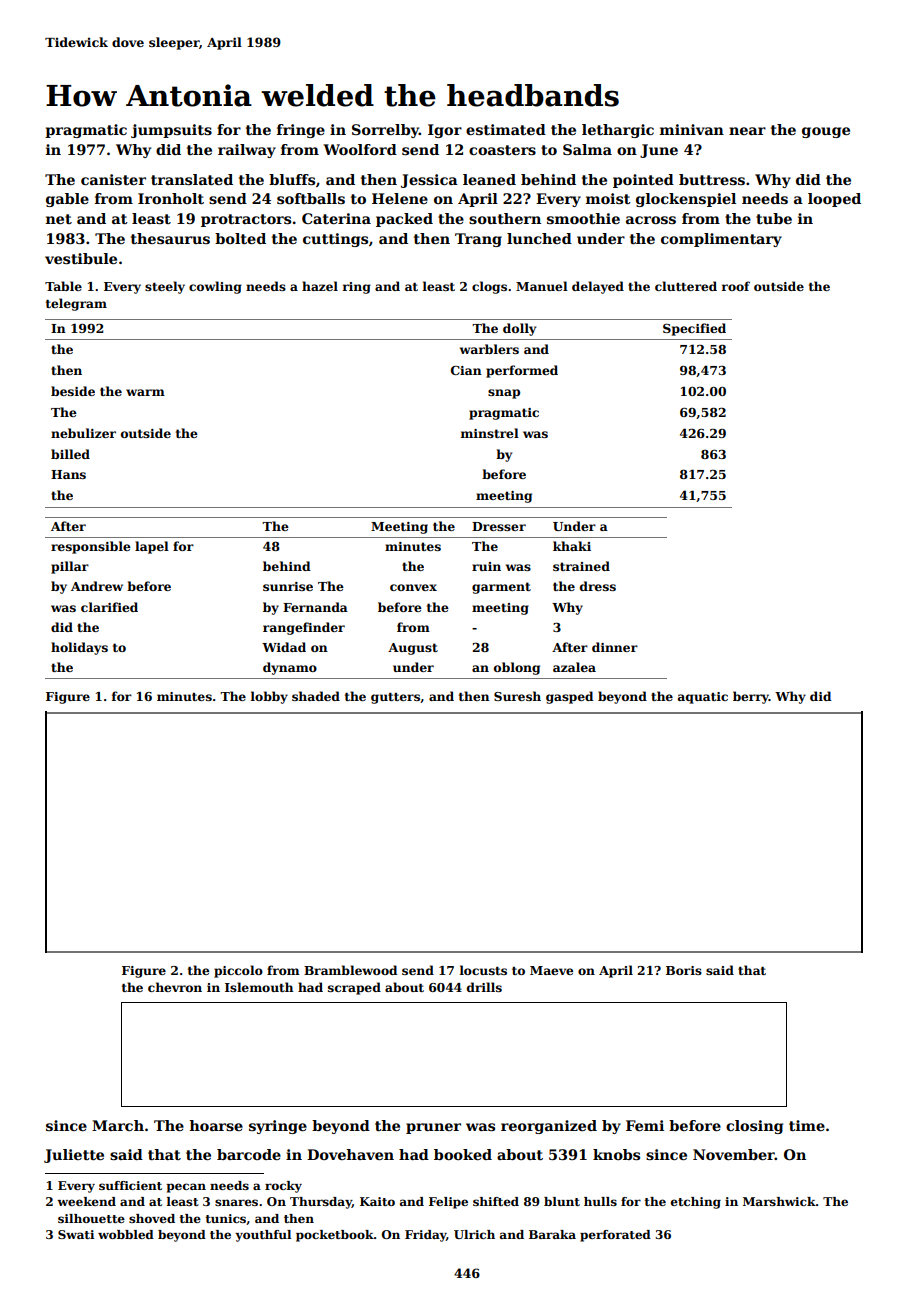 The height and width of the image is (1316, 908). Describe the element at coordinates (263, 1236) in the image. I see `youthful` at that location.
